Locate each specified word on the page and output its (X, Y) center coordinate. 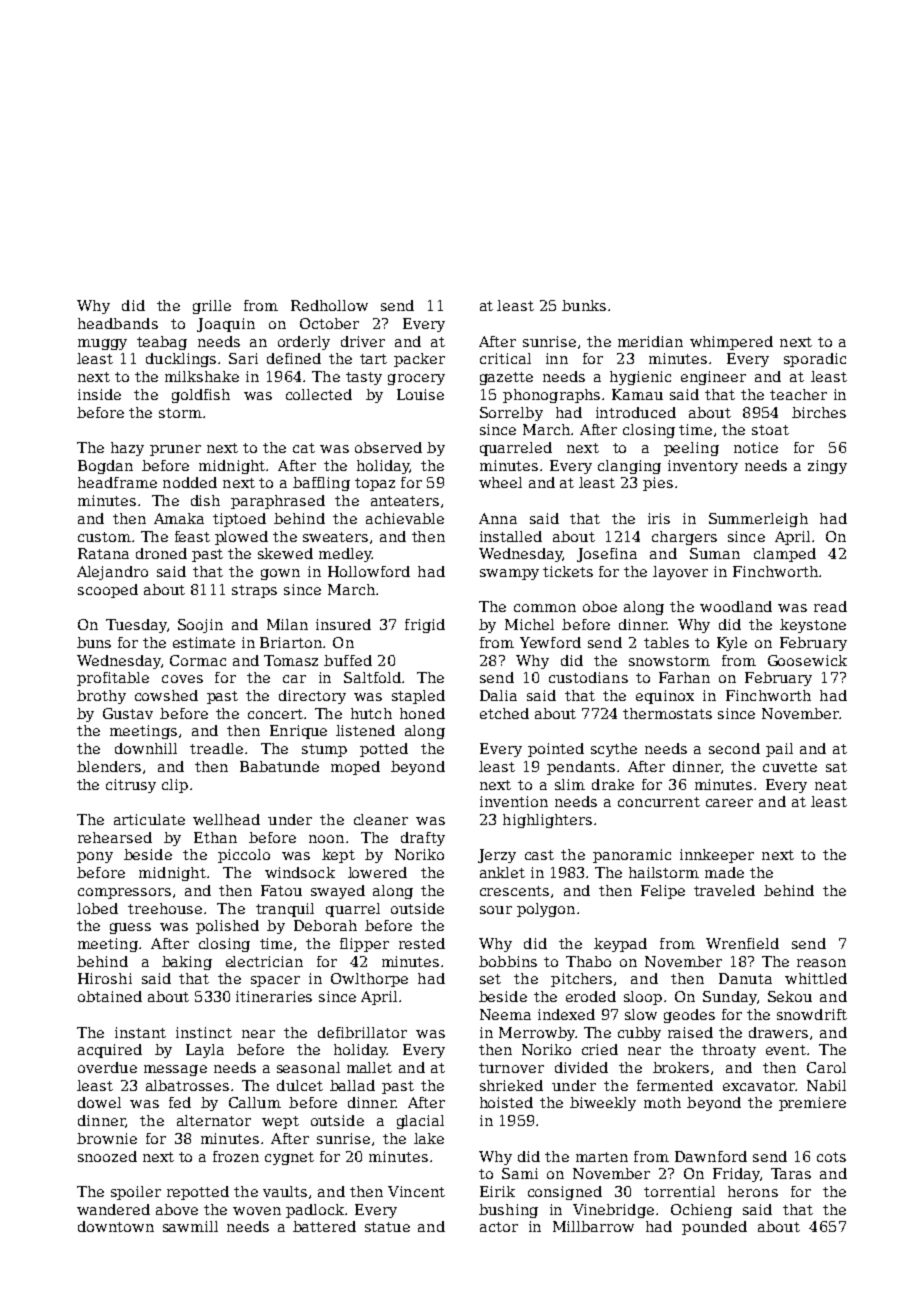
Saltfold (372, 677)
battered (324, 1226)
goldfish (201, 396)
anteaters (405, 501)
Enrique (298, 732)
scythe (614, 750)
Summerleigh (758, 520)
